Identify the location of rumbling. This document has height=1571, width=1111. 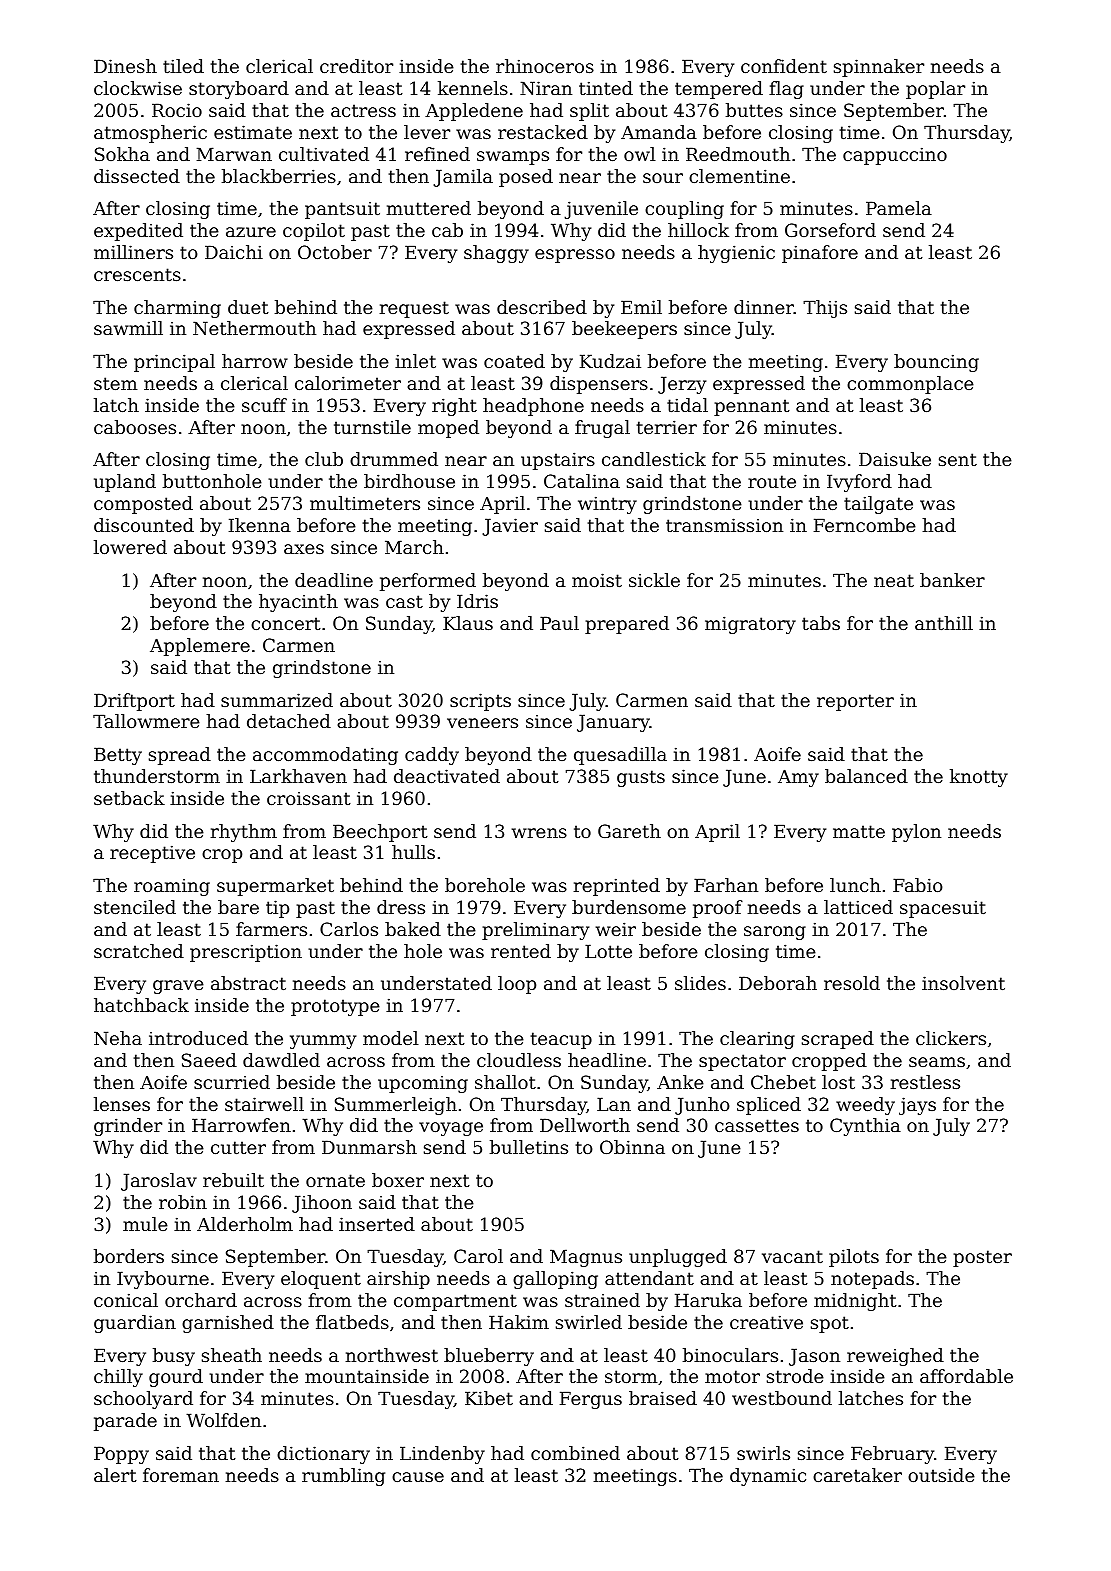
(343, 1477).
